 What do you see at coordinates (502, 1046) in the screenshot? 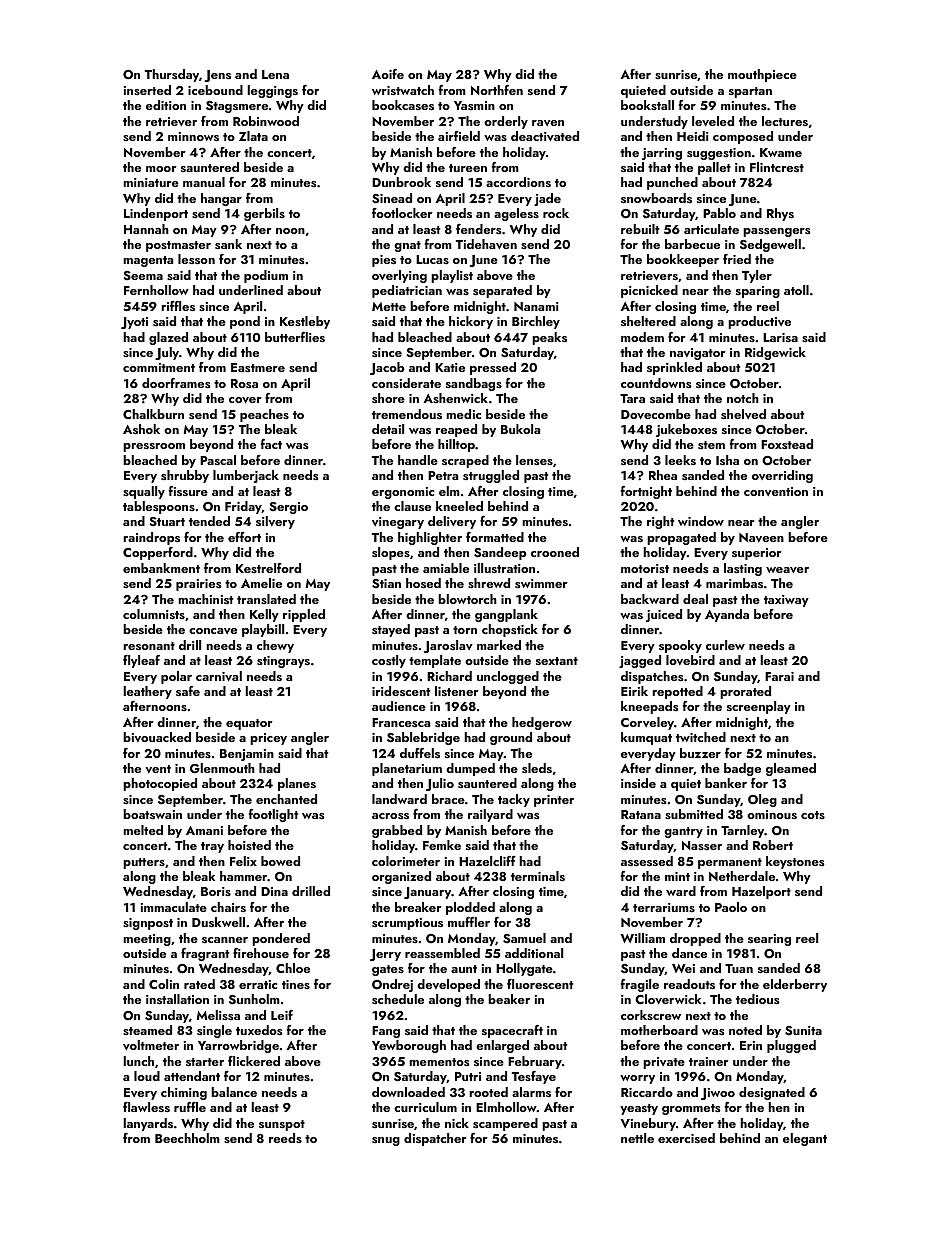
I see `enlarged` at bounding box center [502, 1046].
